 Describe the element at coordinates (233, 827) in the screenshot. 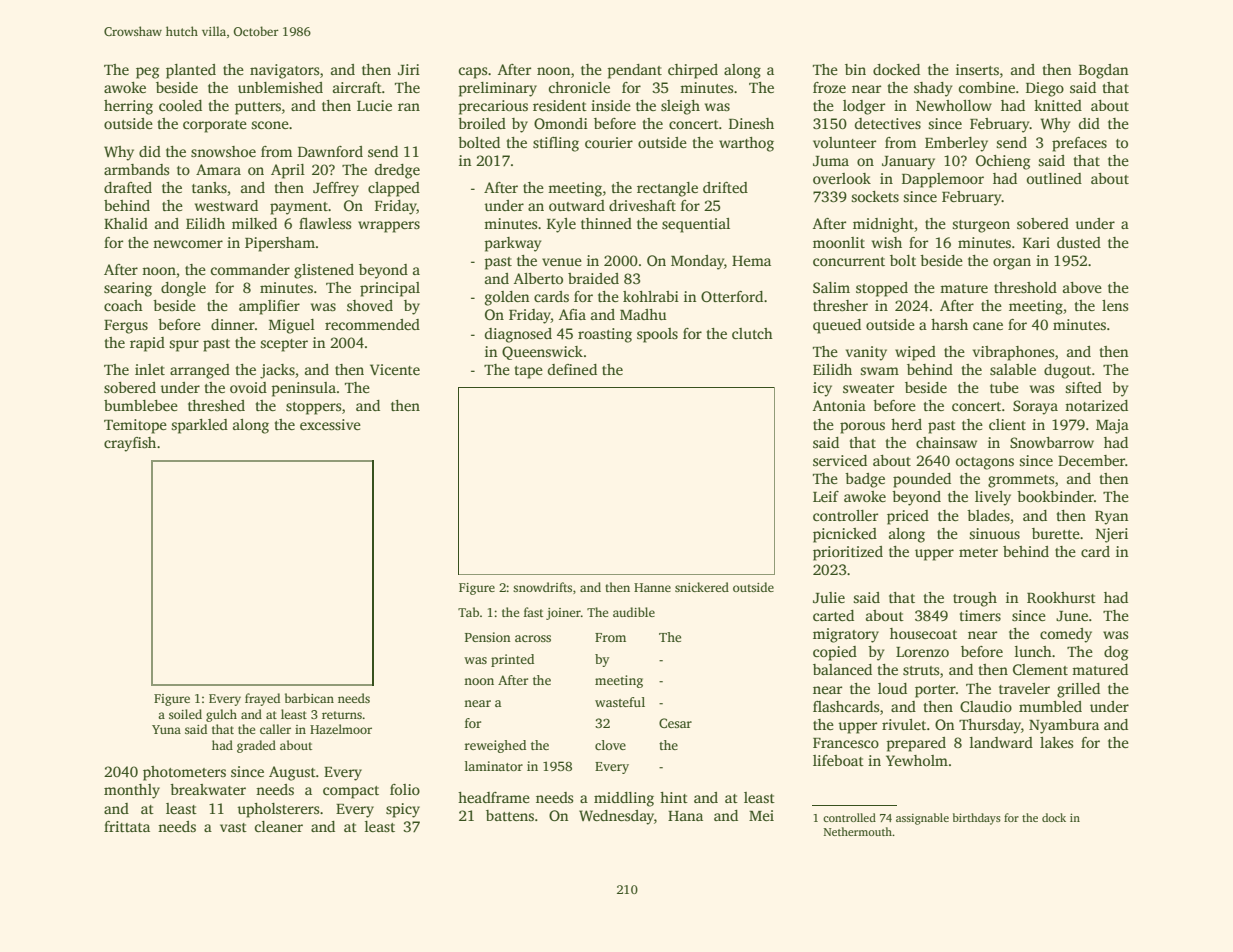

I see `vast` at that location.
